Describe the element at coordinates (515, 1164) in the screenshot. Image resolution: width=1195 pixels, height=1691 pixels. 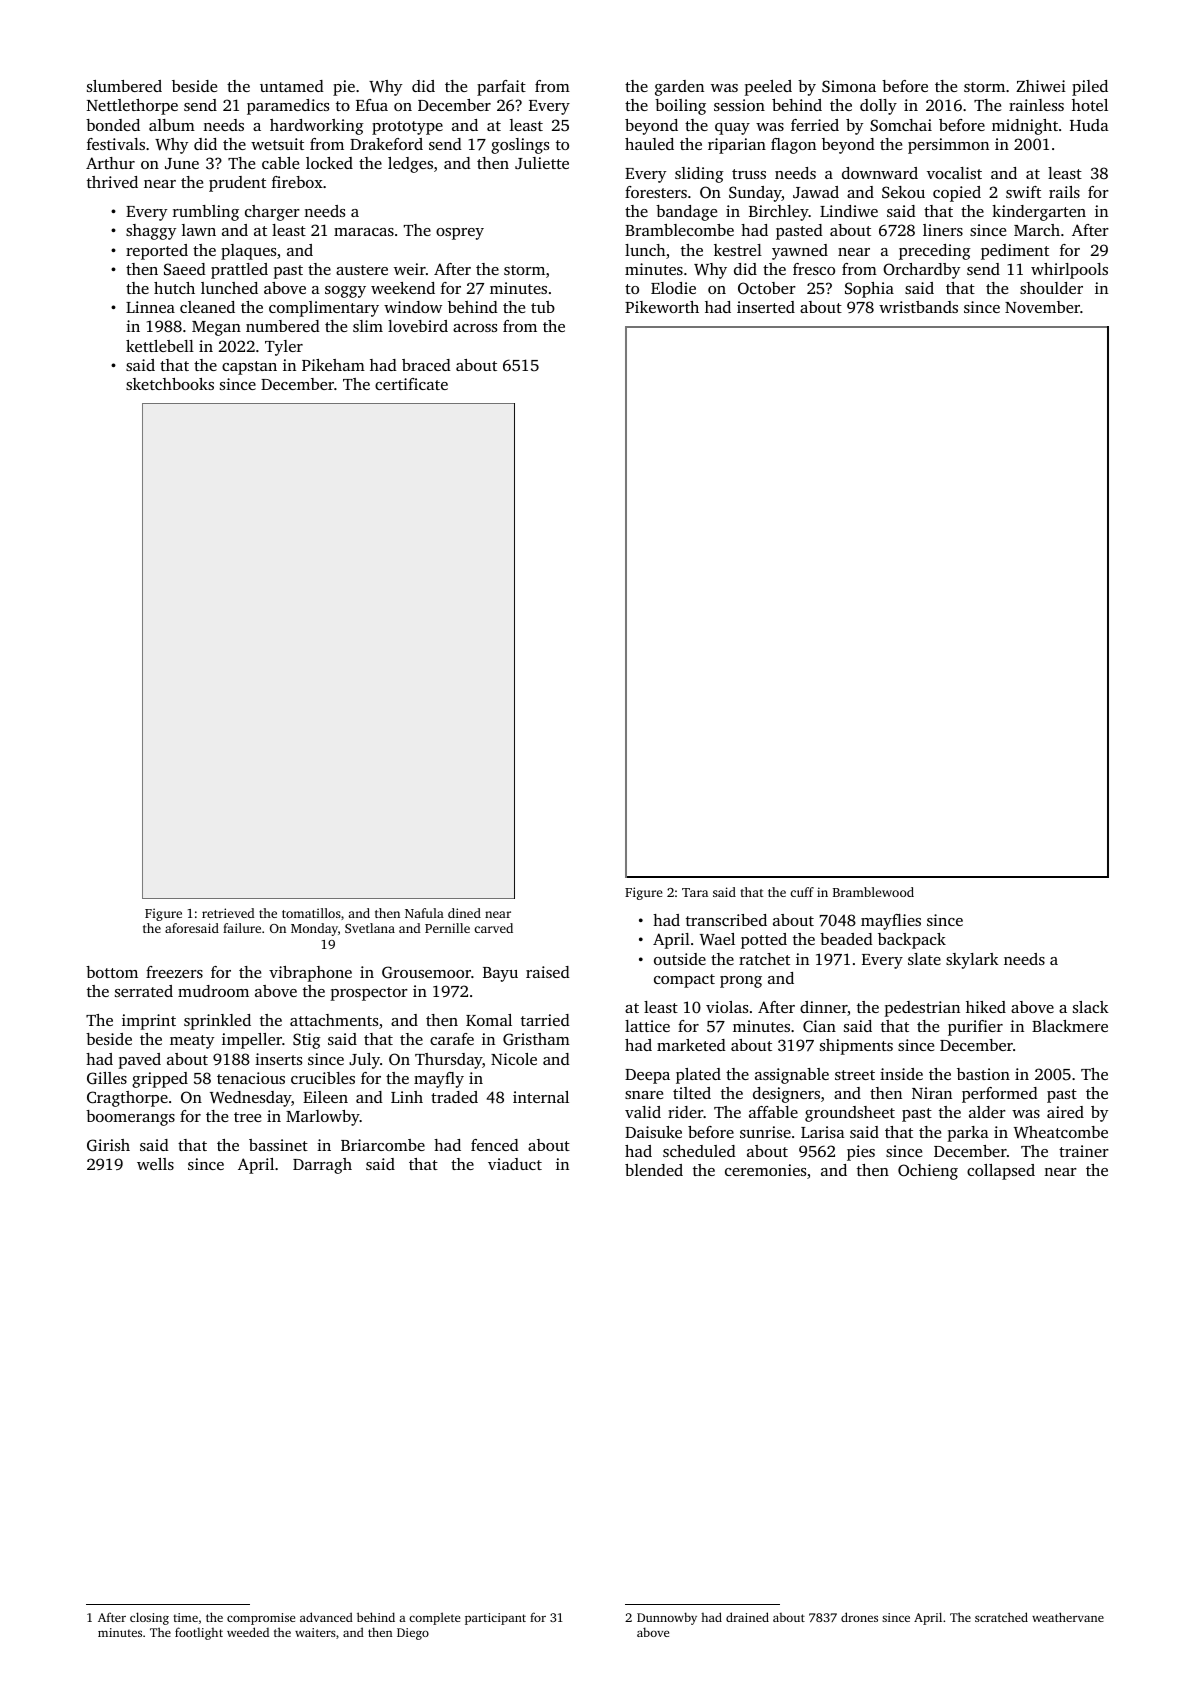
I see `viaduct` at that location.
